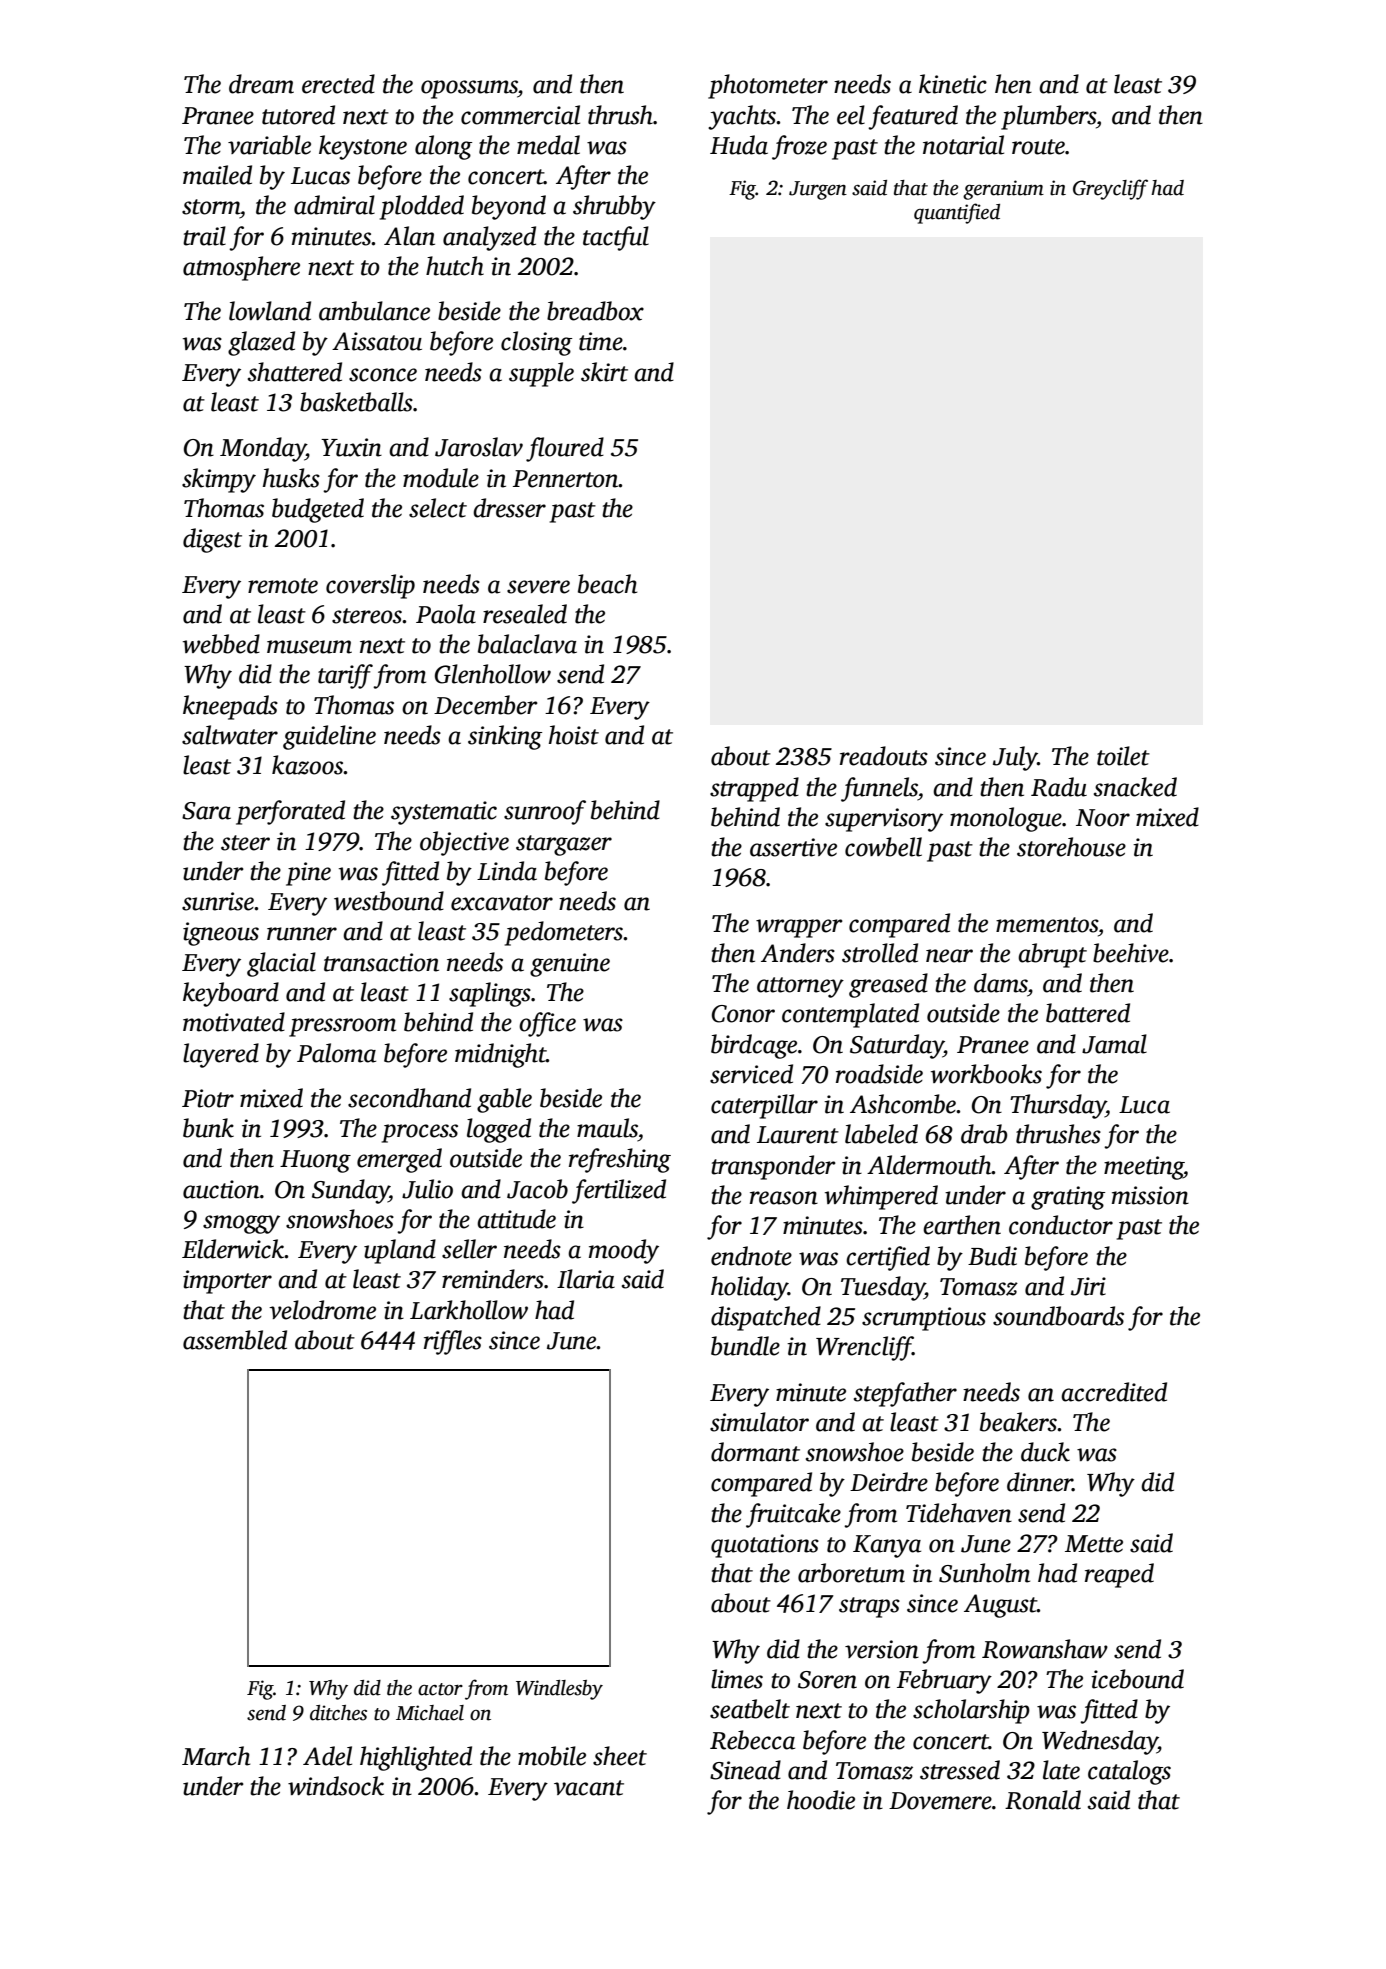  I want to click on vacant, so click(589, 1788).
